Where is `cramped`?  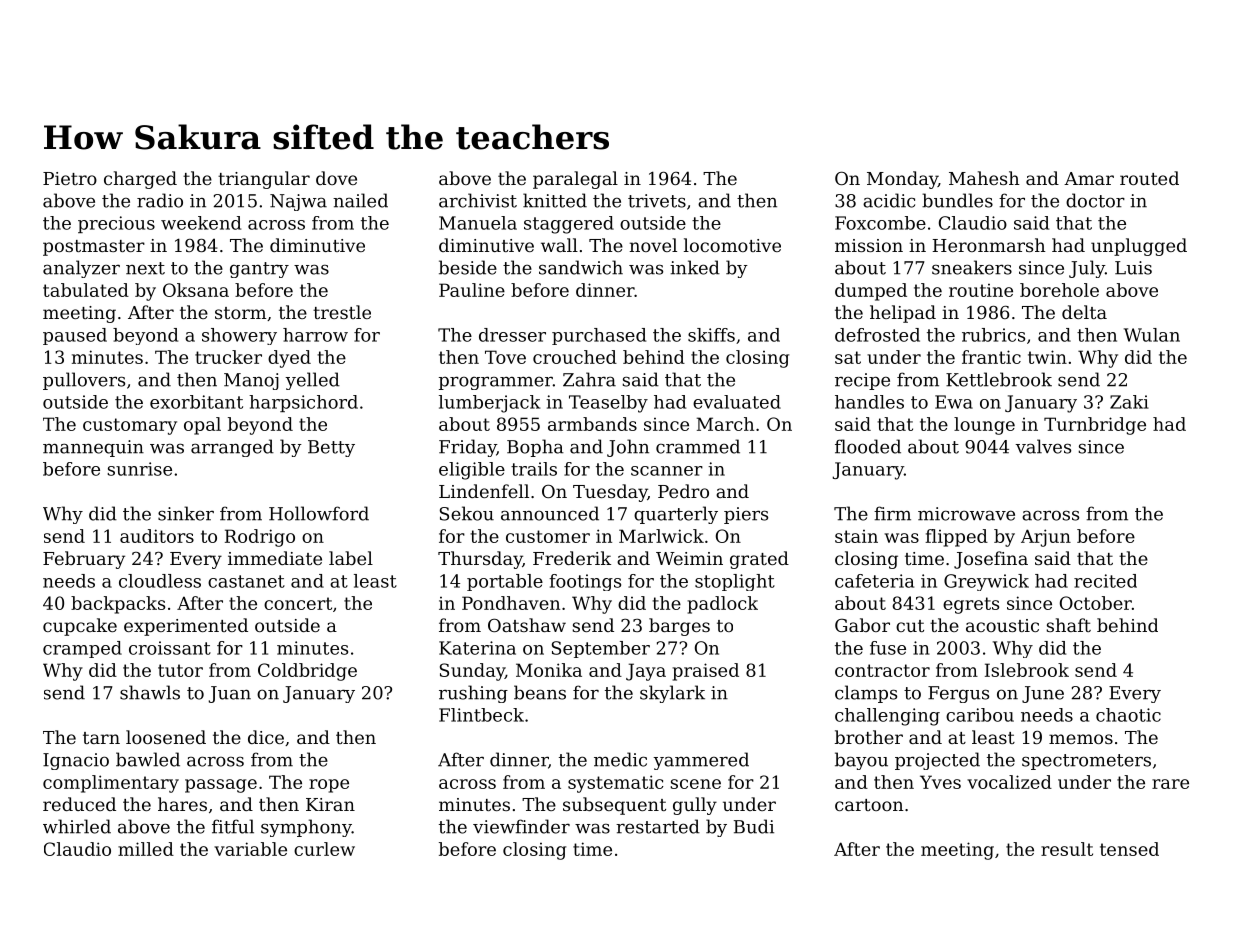 cramped is located at coordinates (82, 649).
